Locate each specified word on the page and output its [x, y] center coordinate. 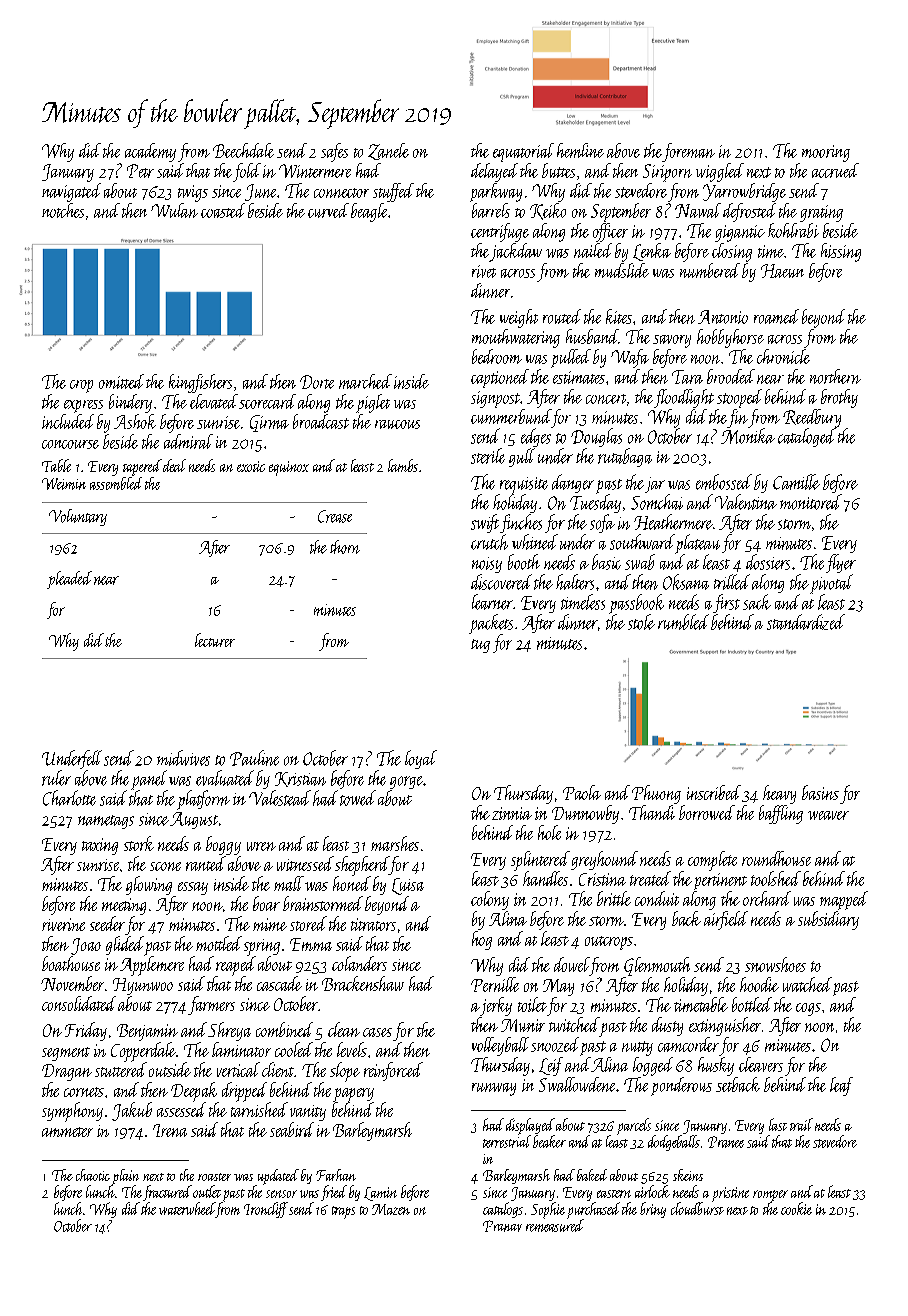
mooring [826, 153]
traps [343, 1212]
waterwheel [187, 1208]
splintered [540, 861]
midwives [183, 758]
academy [150, 152]
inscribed [714, 792]
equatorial [523, 152]
